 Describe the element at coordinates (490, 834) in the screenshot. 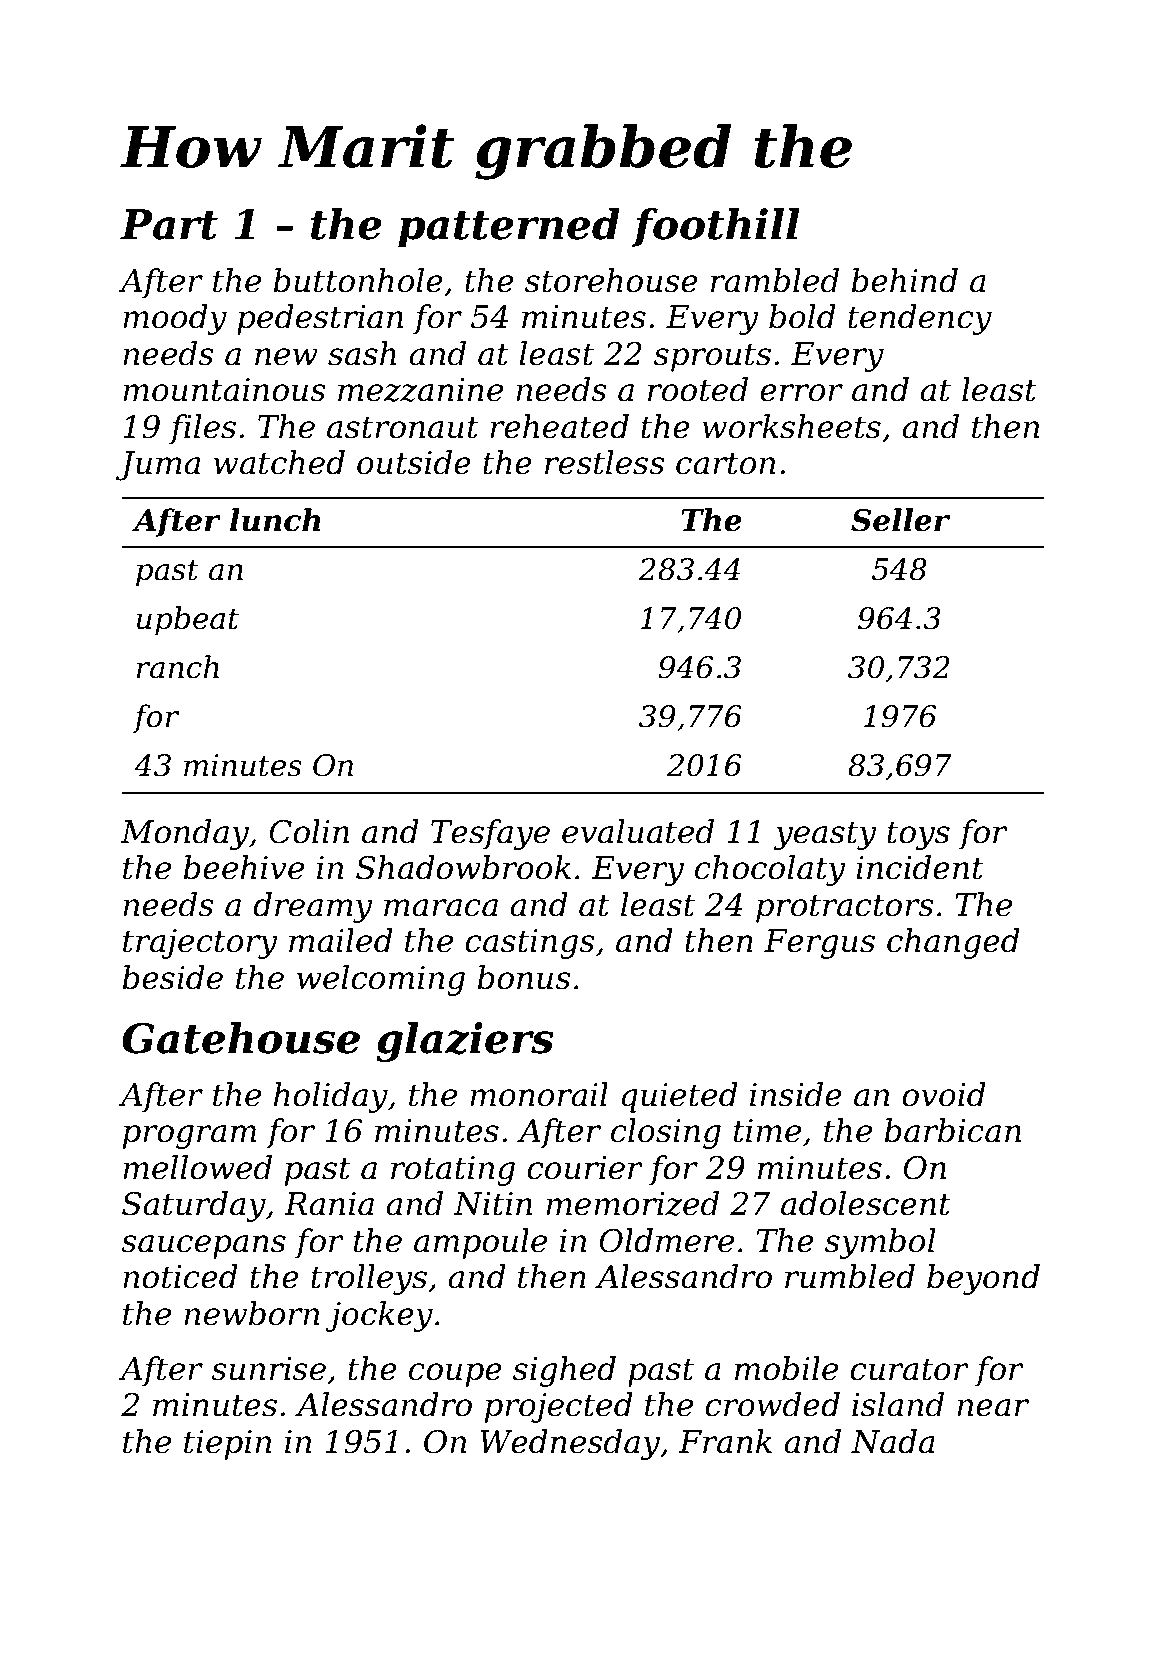

I see `Tesfaye` at that location.
